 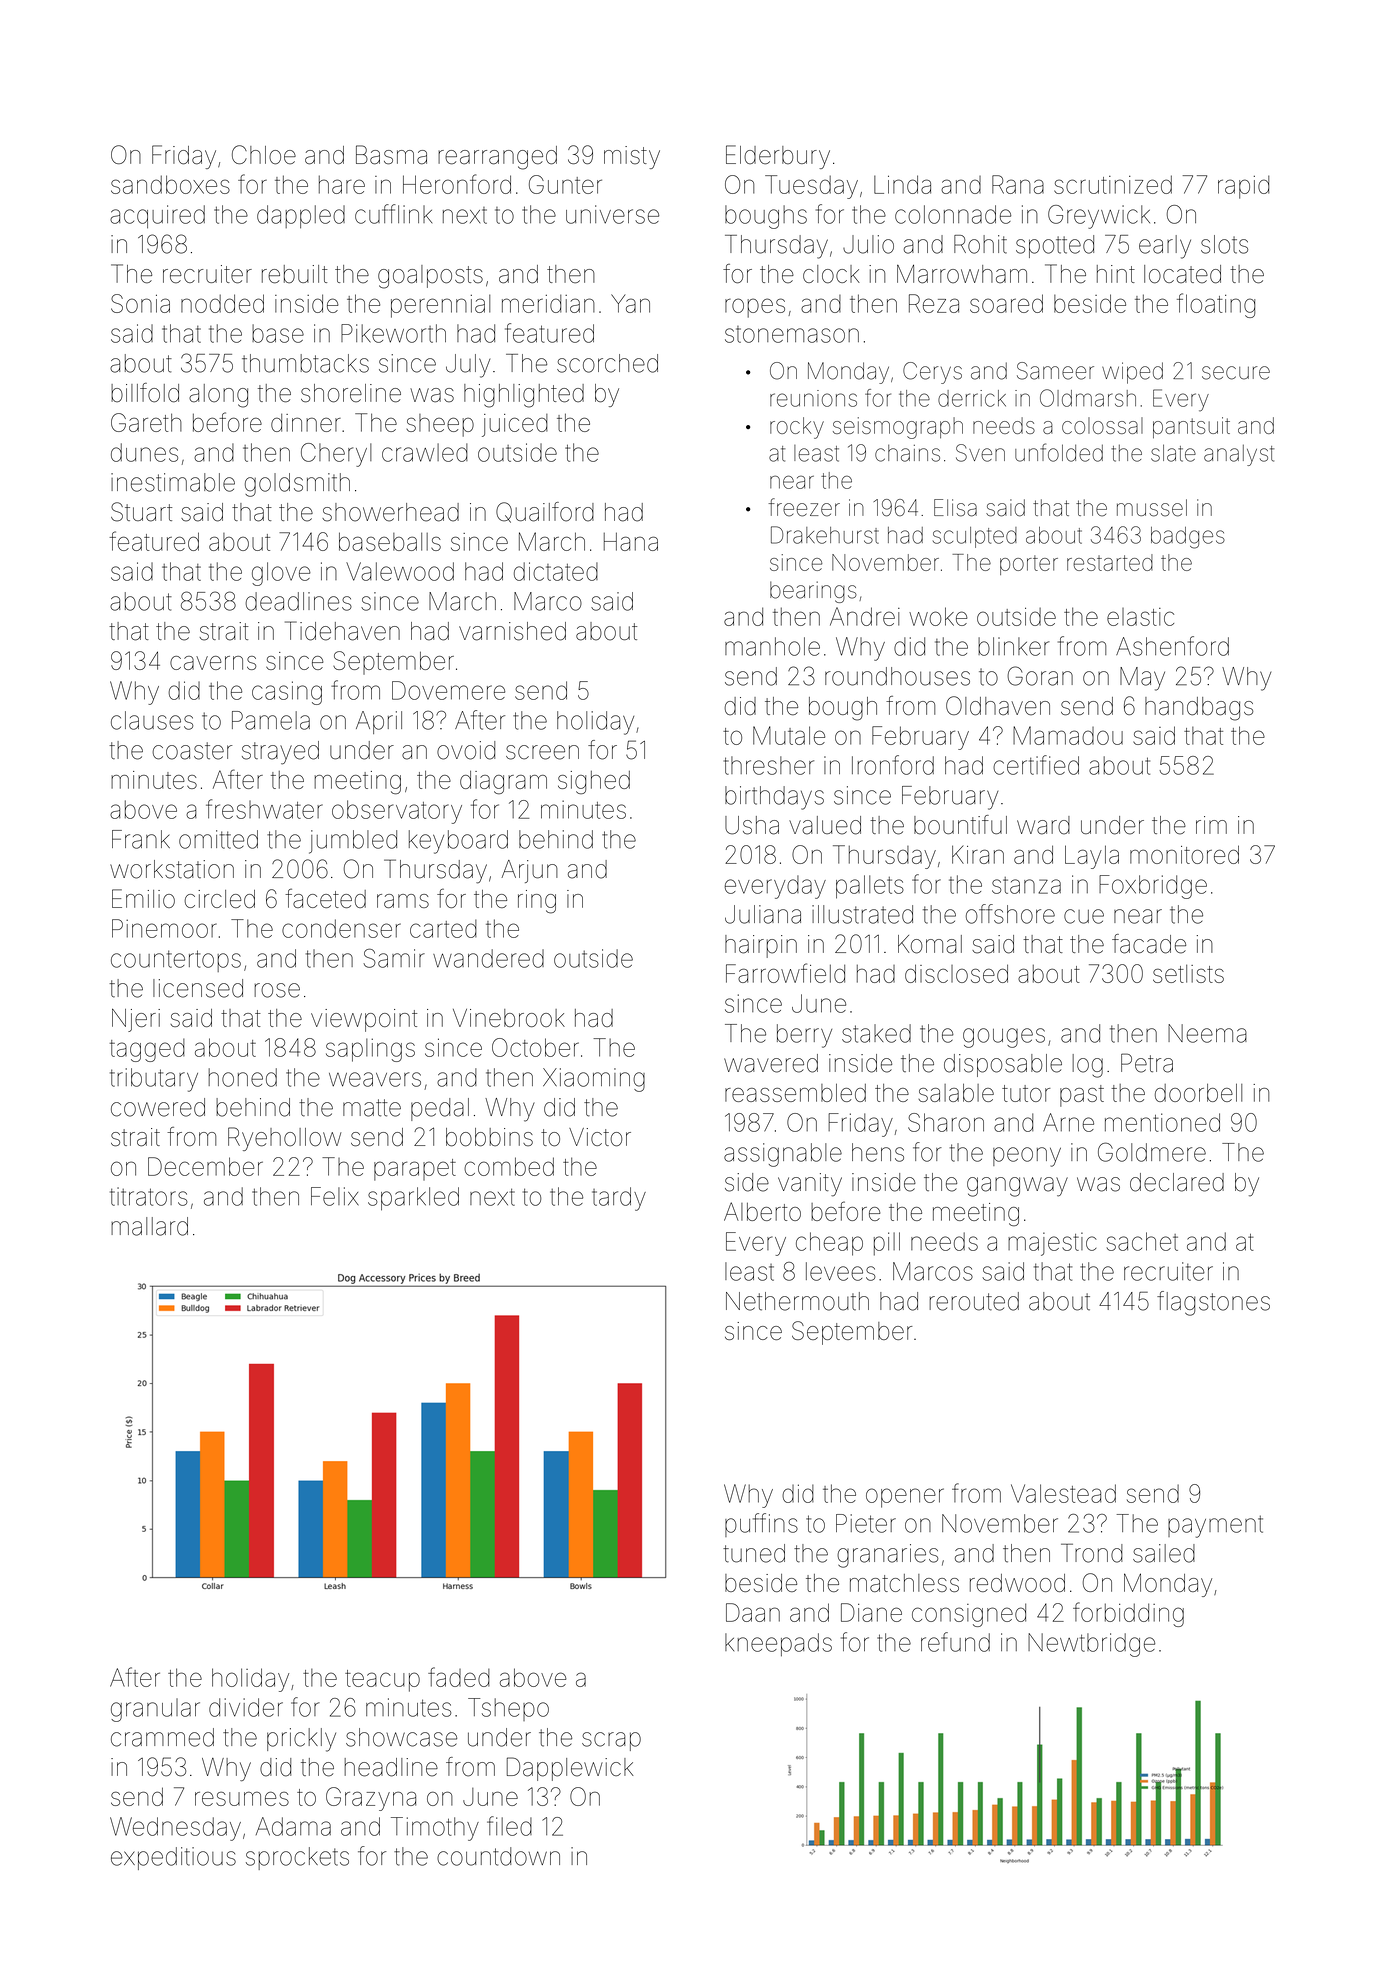 I want to click on scrutinized, so click(x=1113, y=184).
